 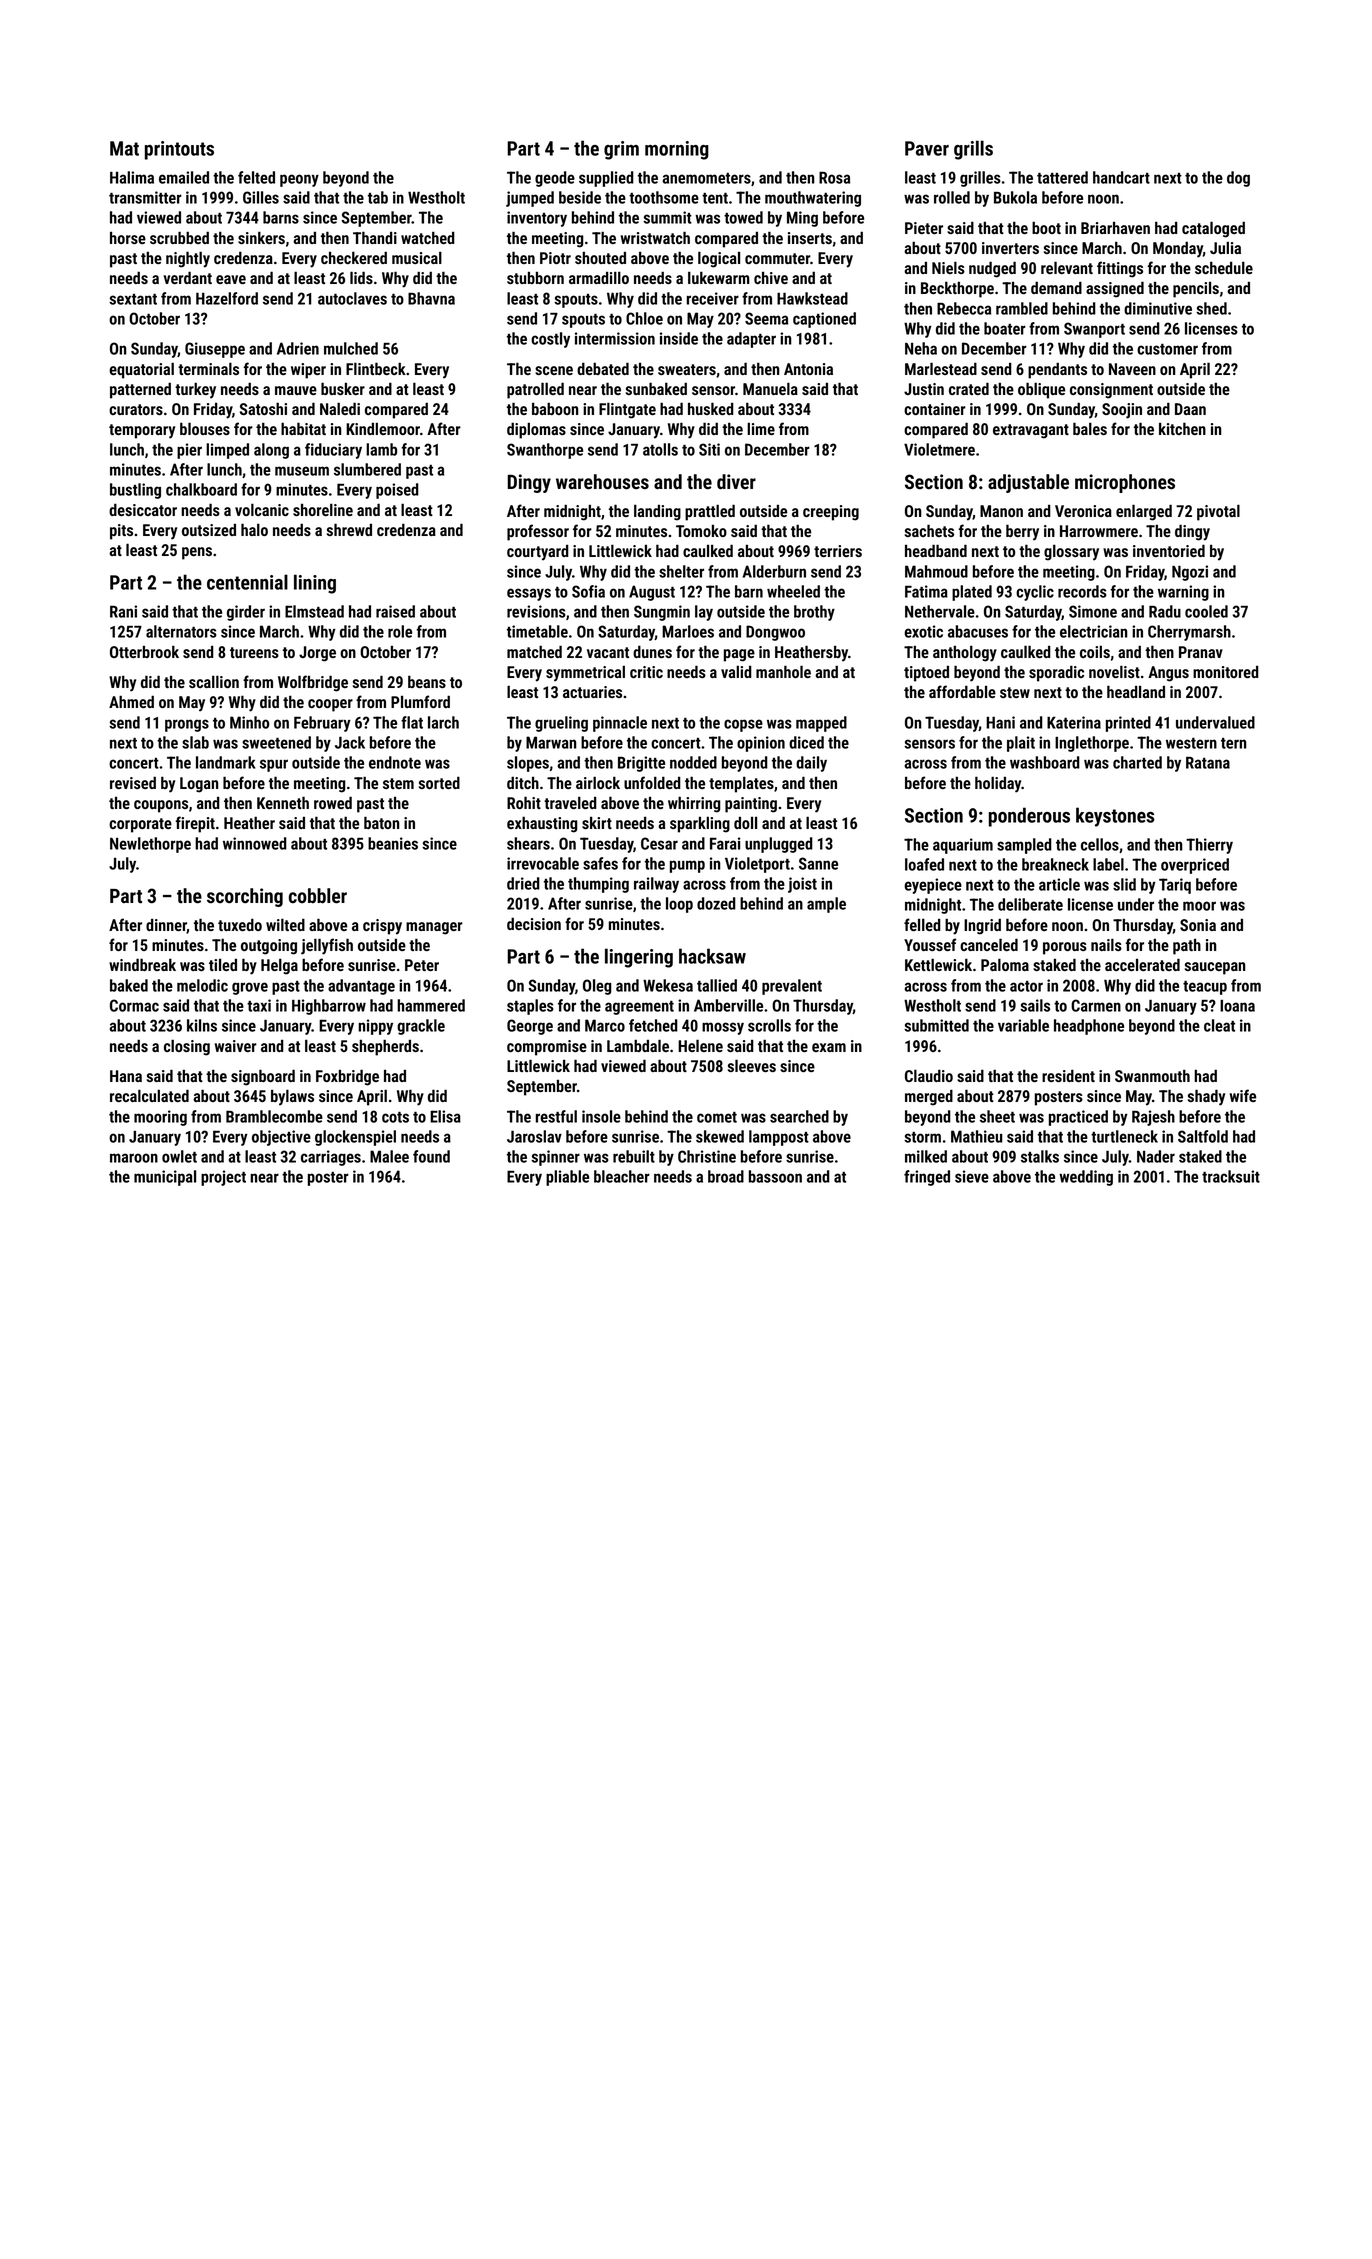 What do you see at coordinates (814, 613) in the image?
I see `brothy` at bounding box center [814, 613].
